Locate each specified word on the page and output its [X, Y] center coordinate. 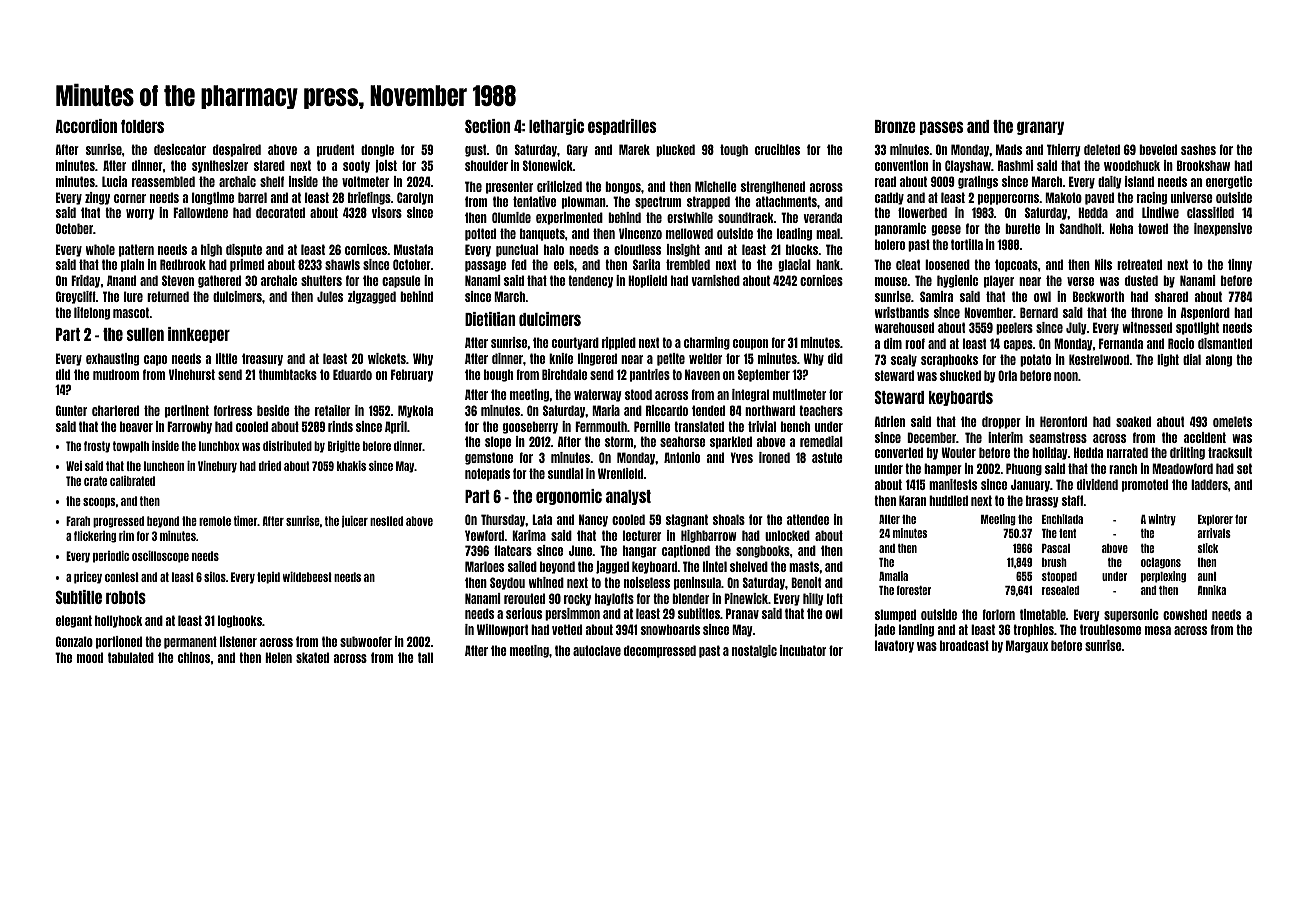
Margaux [1027, 646]
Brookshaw [1203, 165]
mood [90, 657]
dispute [244, 250]
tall [425, 657]
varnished [715, 280]
